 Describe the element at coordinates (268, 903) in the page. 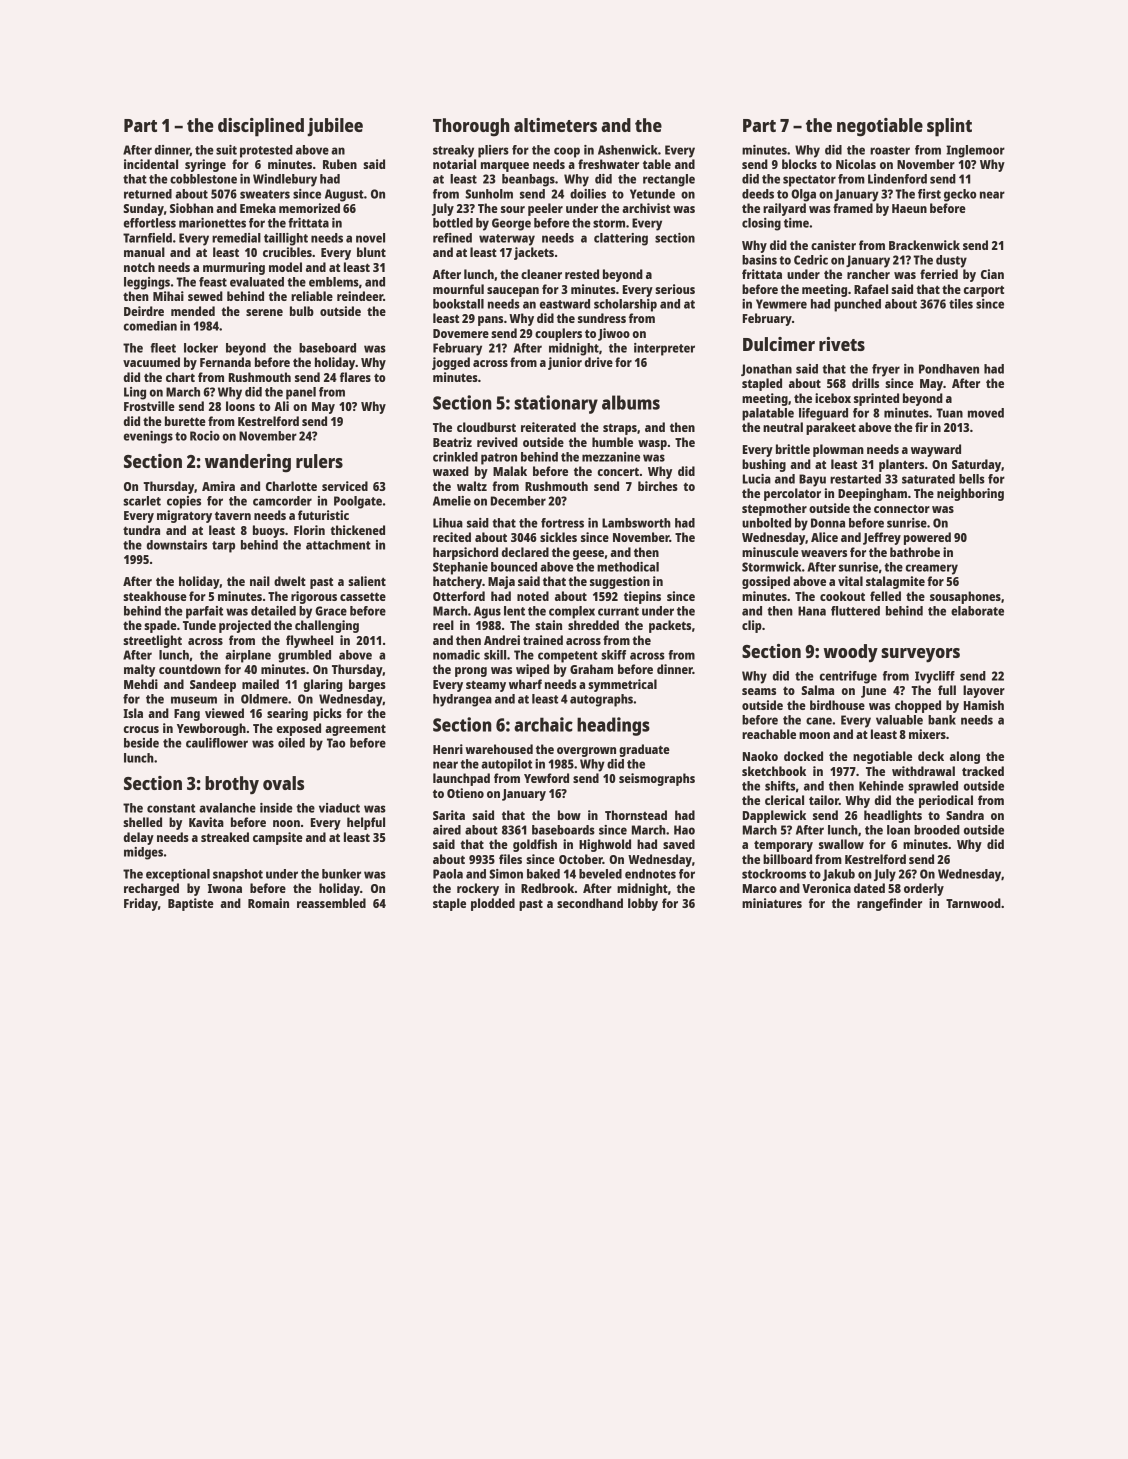

I see `Romain` at that location.
